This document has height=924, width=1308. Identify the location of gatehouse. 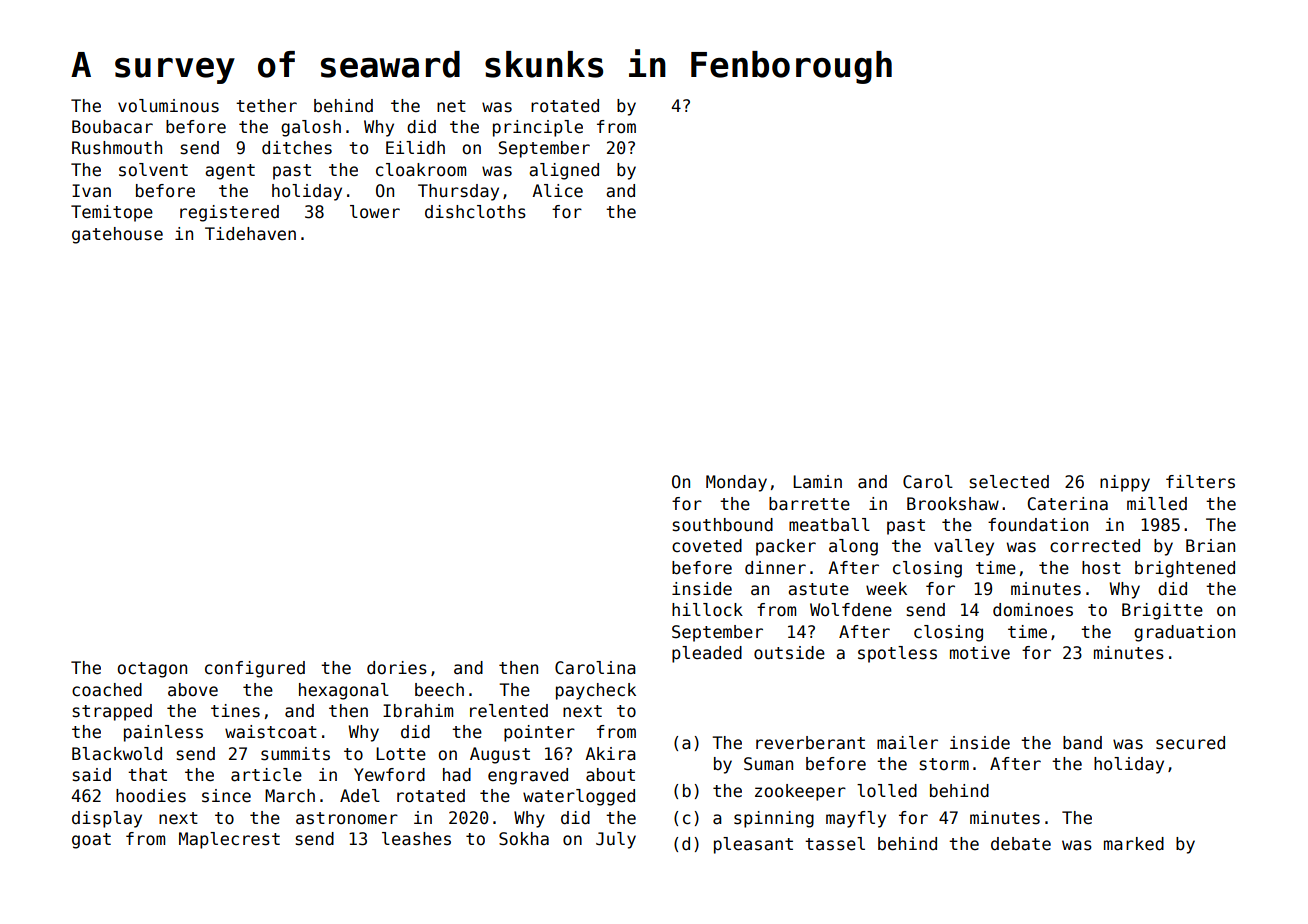
(117, 235).
